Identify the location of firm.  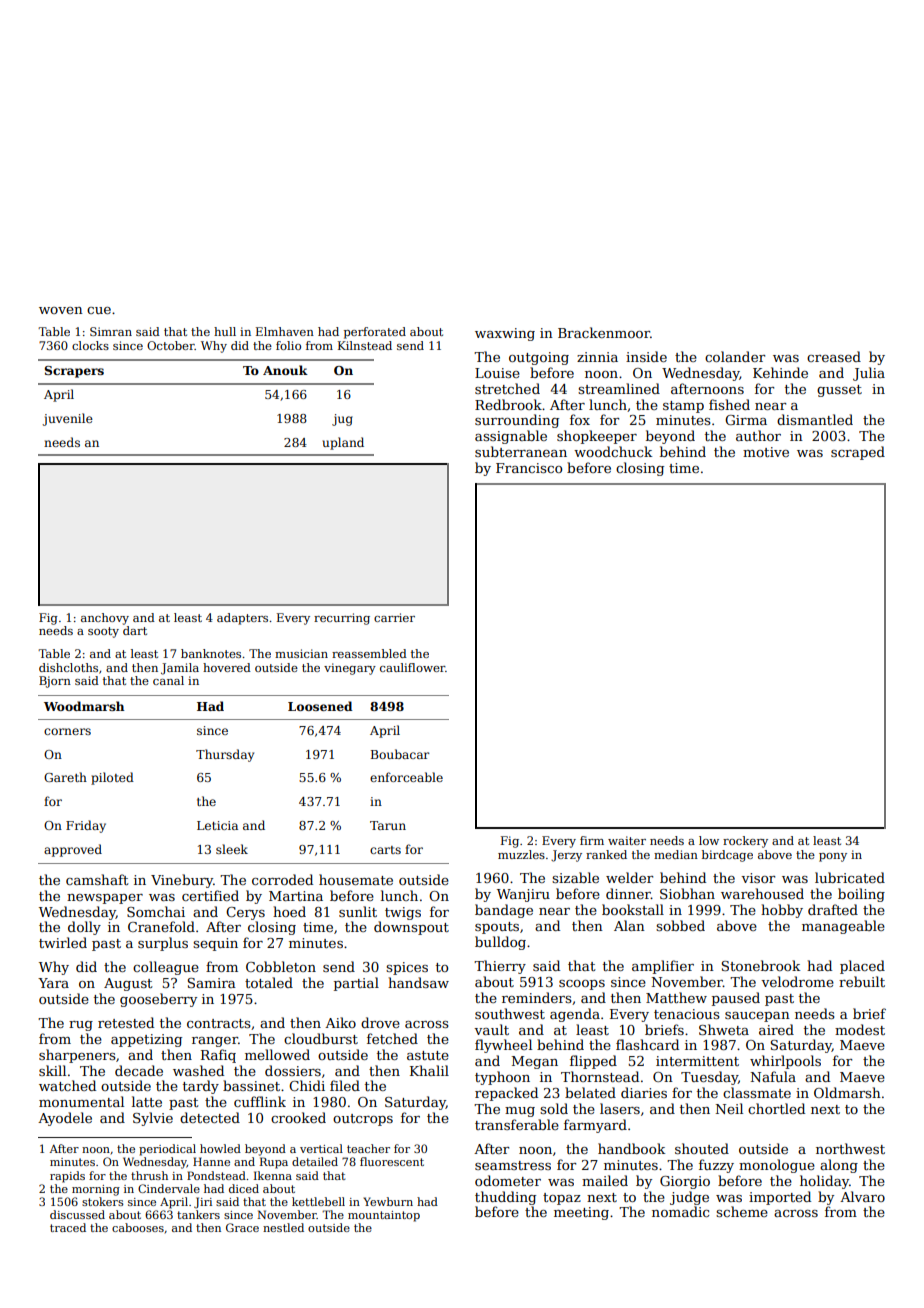
(592, 840).
